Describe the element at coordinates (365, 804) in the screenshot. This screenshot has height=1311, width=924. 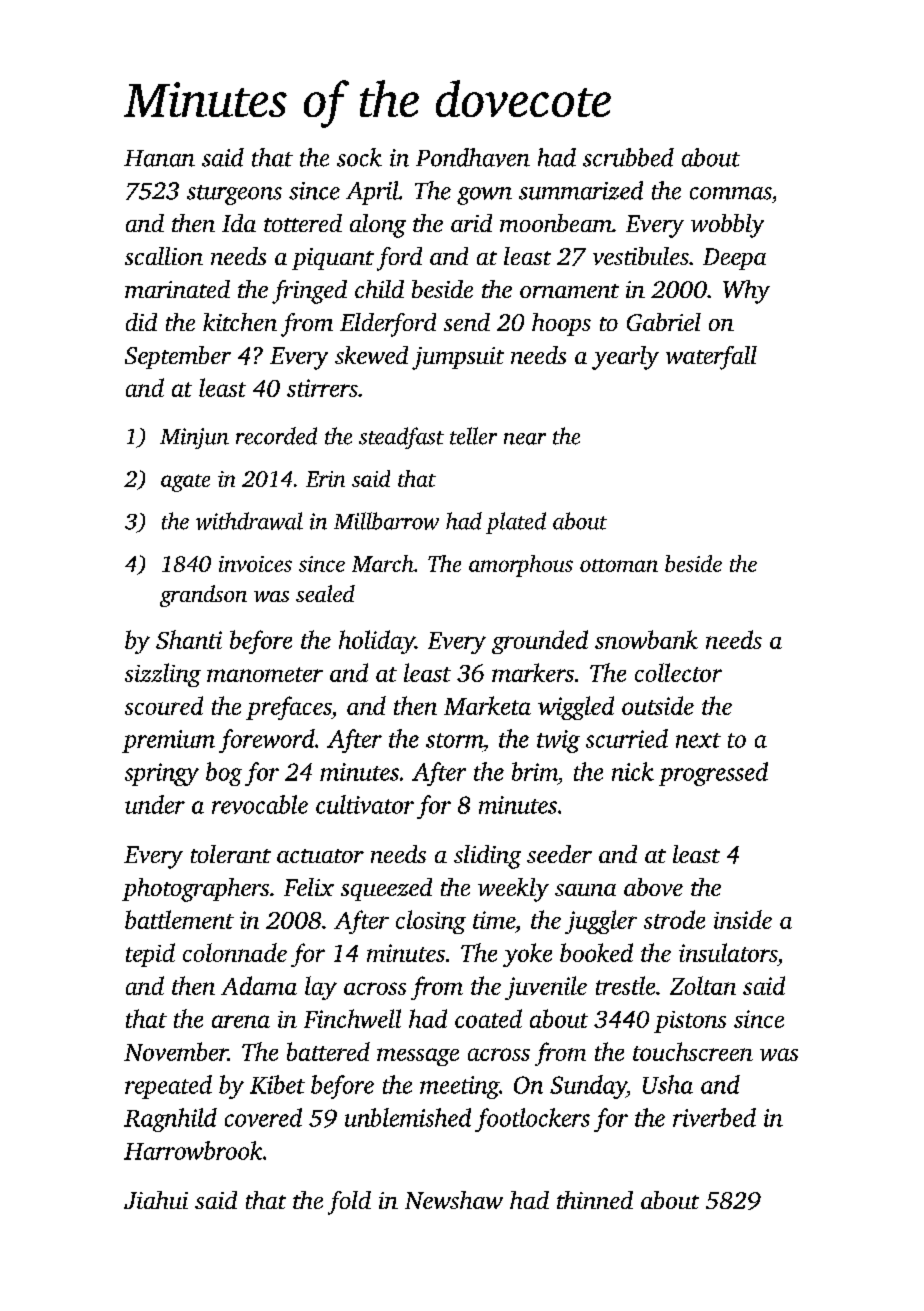
I see `cultivator` at that location.
